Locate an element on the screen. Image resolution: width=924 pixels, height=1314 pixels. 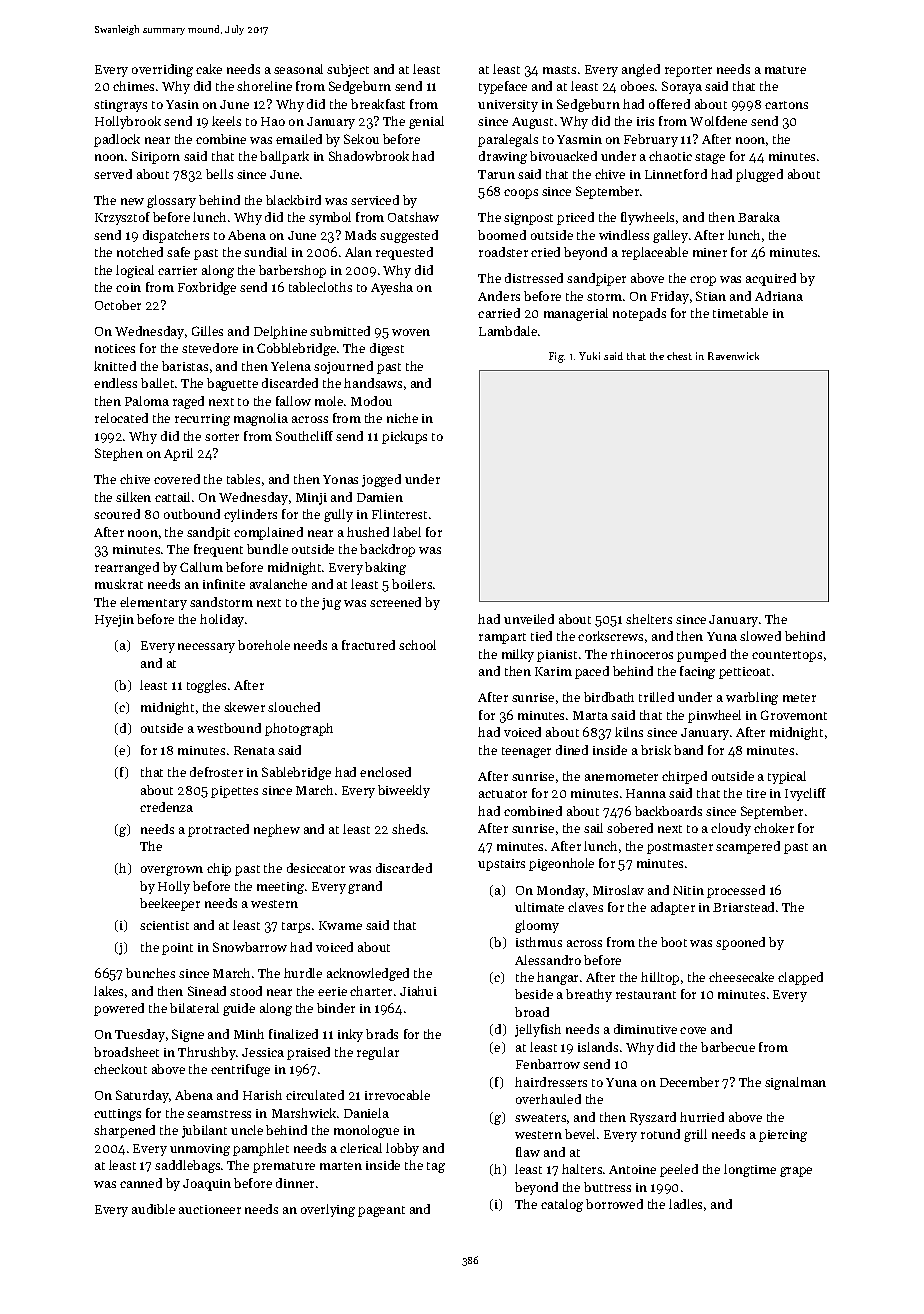
clapped is located at coordinates (800, 978).
